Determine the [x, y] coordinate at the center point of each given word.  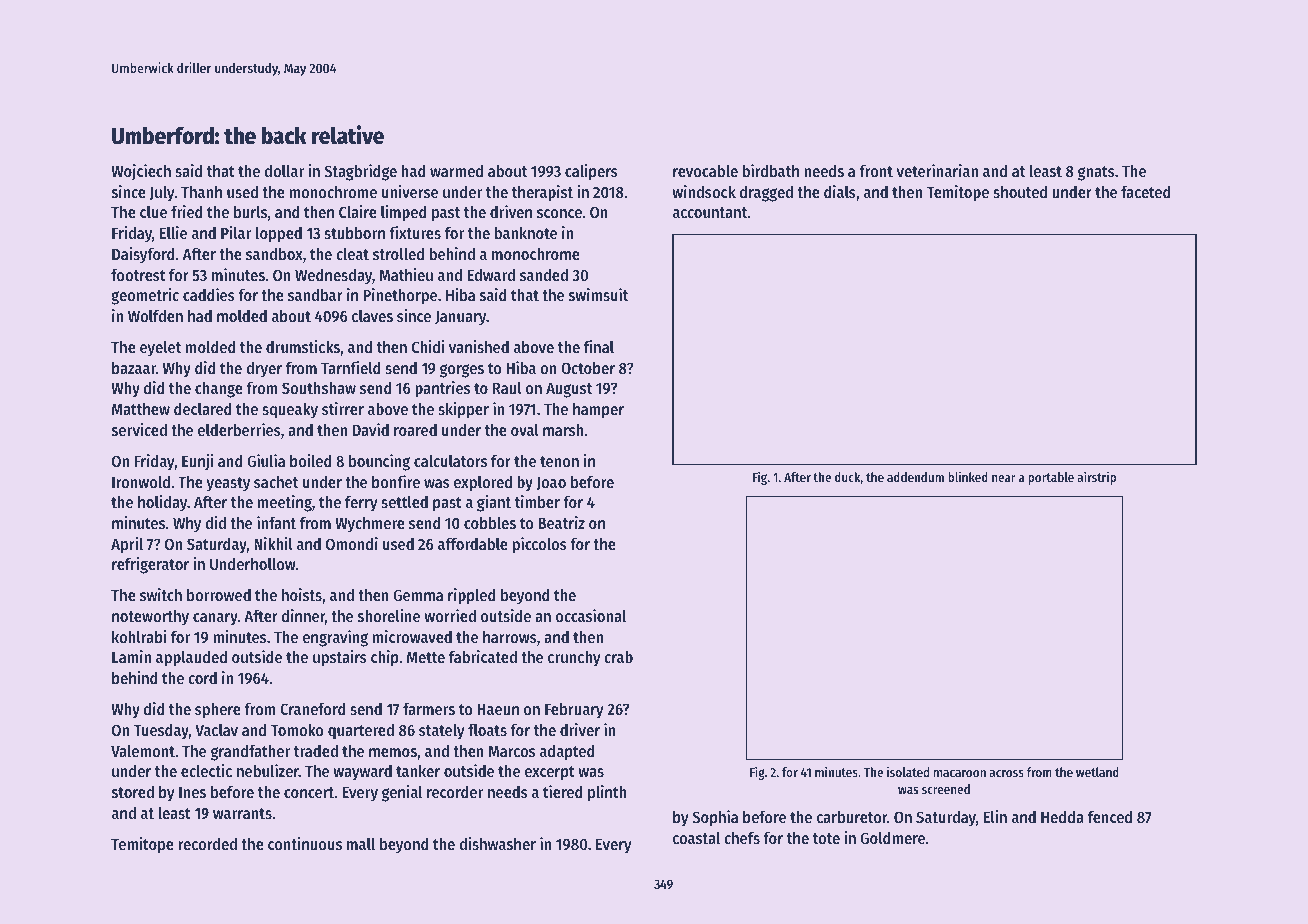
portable [1051, 478]
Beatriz [561, 522]
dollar [284, 171]
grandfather [250, 753]
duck [848, 477]
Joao [551, 483]
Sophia [715, 818]
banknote [526, 233]
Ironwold [141, 482]
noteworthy [150, 618]
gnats [1096, 173]
